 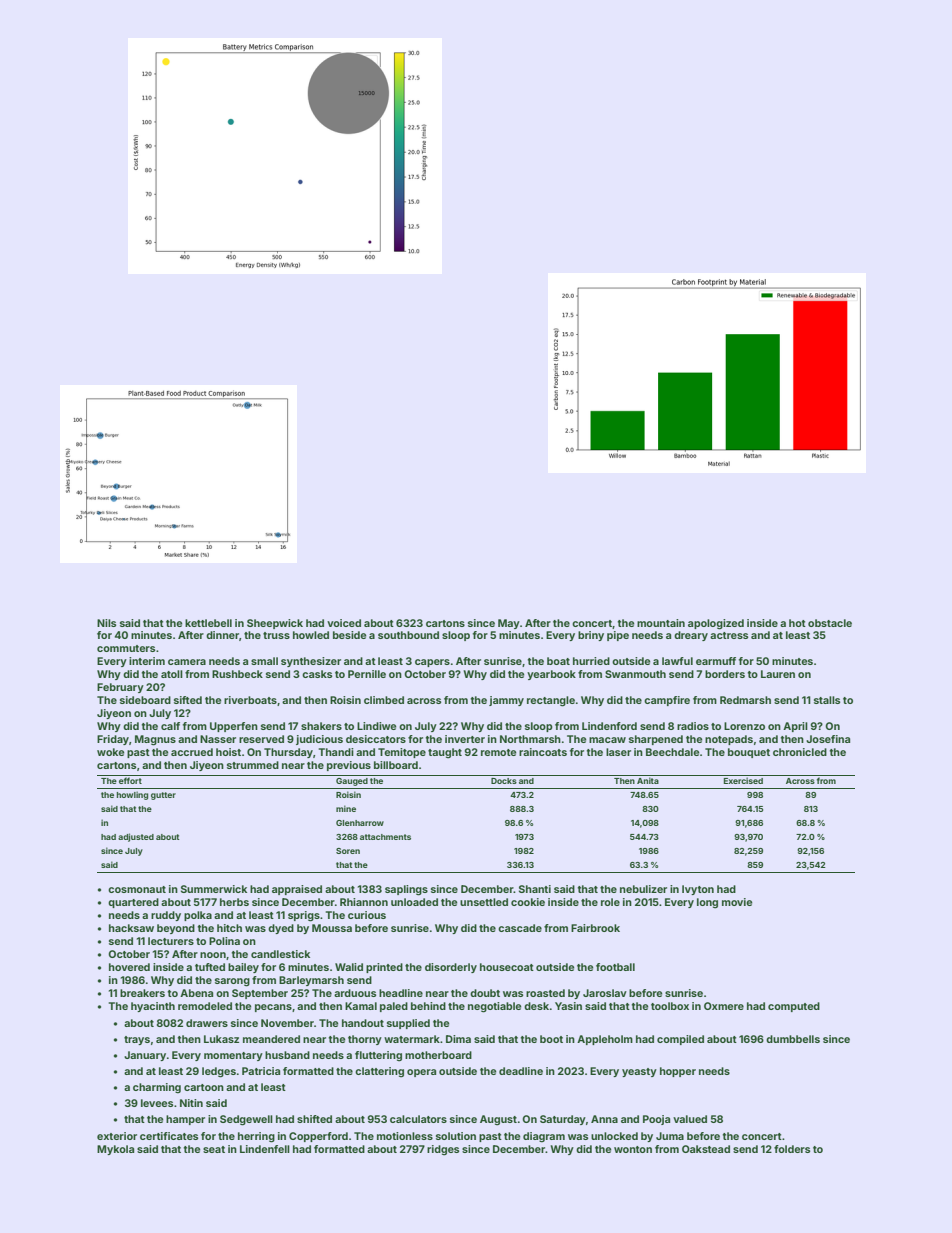 What do you see at coordinates (610, 902) in the screenshot?
I see `role` at bounding box center [610, 902].
